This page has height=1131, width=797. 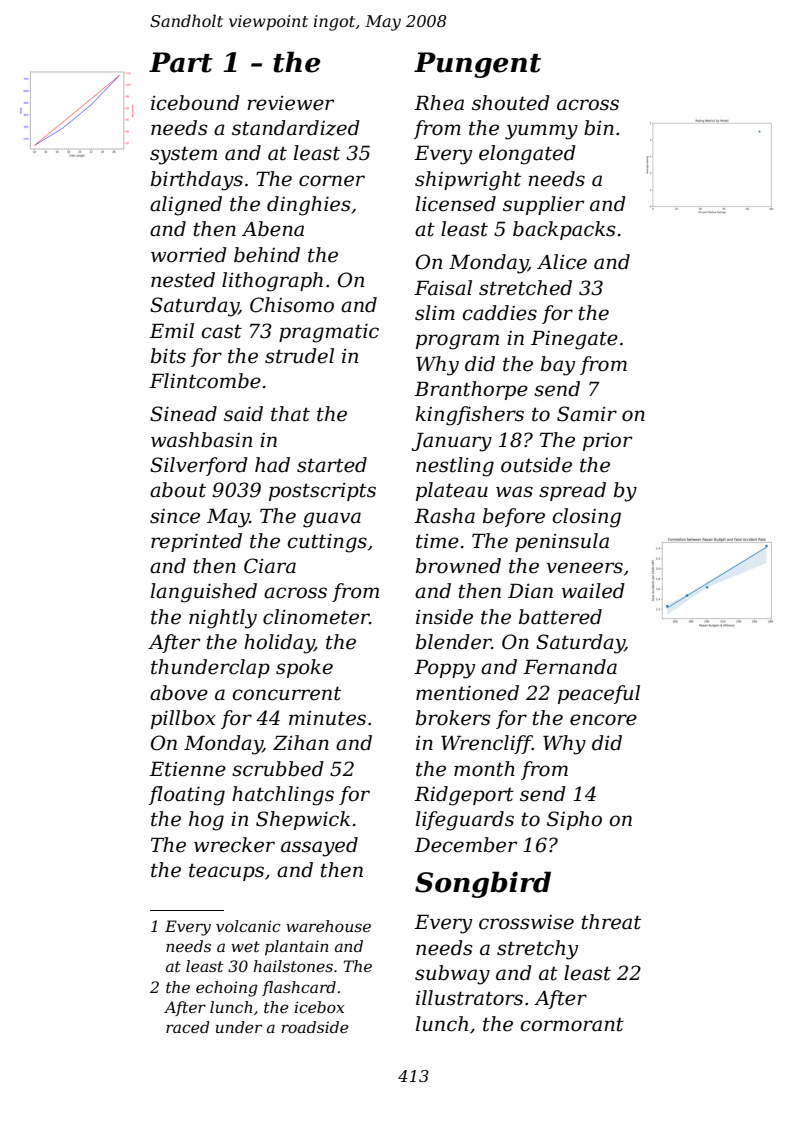 What do you see at coordinates (469, 998) in the page?
I see `illustrators` at bounding box center [469, 998].
